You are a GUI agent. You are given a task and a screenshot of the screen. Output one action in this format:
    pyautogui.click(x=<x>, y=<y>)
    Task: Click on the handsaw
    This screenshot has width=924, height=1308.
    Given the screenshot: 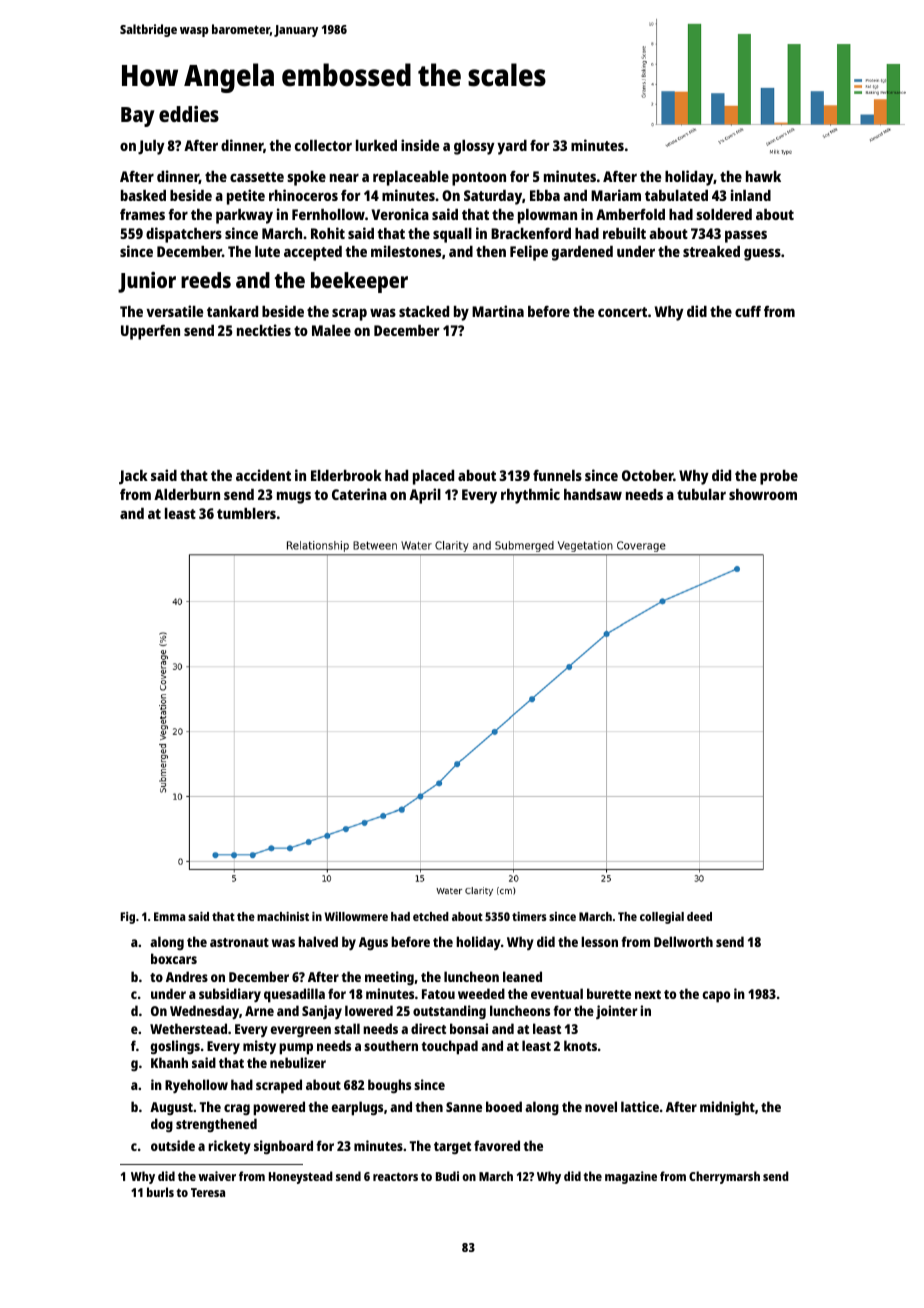 What is the action you would take?
    pyautogui.click(x=593, y=494)
